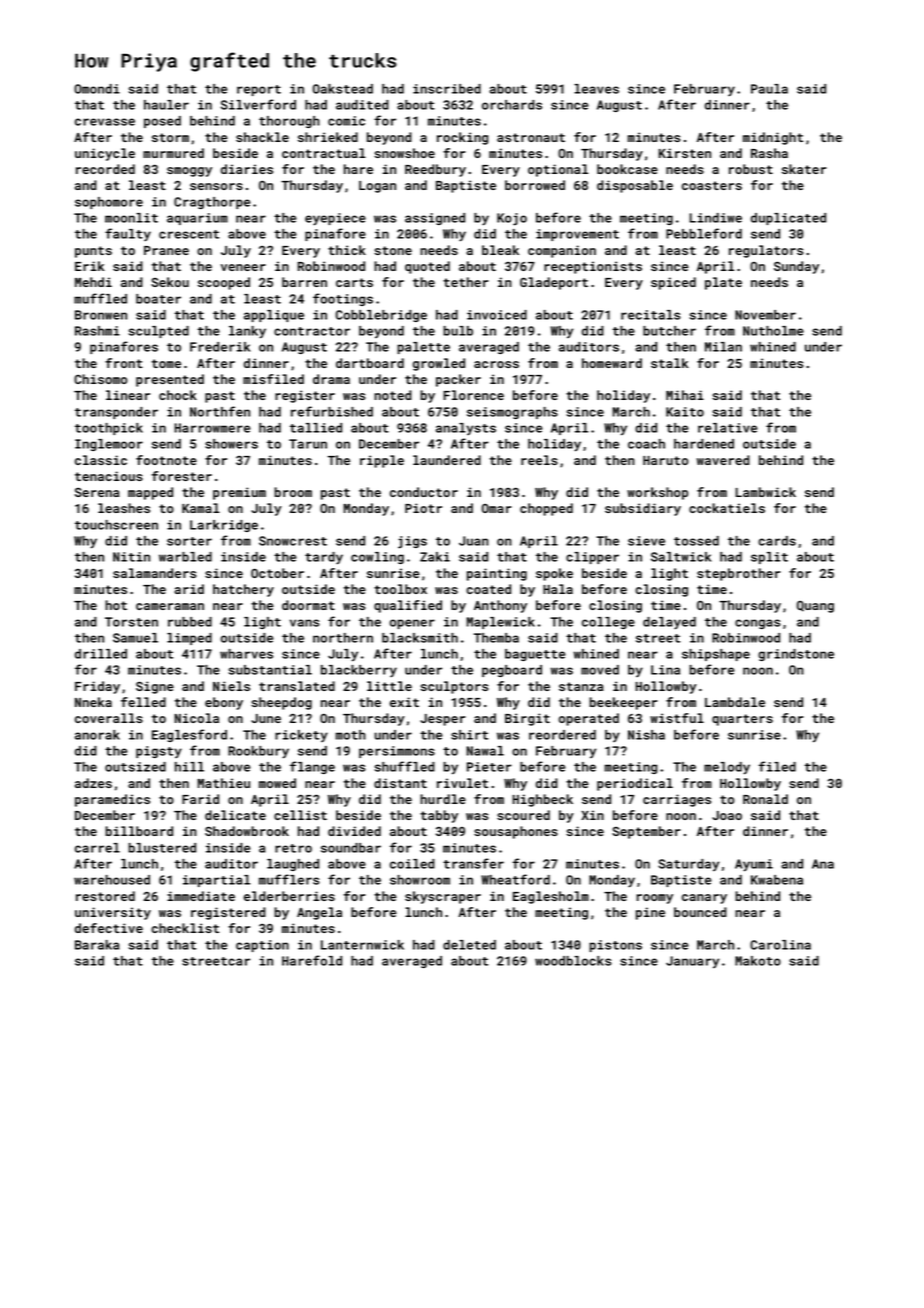 Image resolution: width=924 pixels, height=1308 pixels. I want to click on Kirsten, so click(685, 153).
